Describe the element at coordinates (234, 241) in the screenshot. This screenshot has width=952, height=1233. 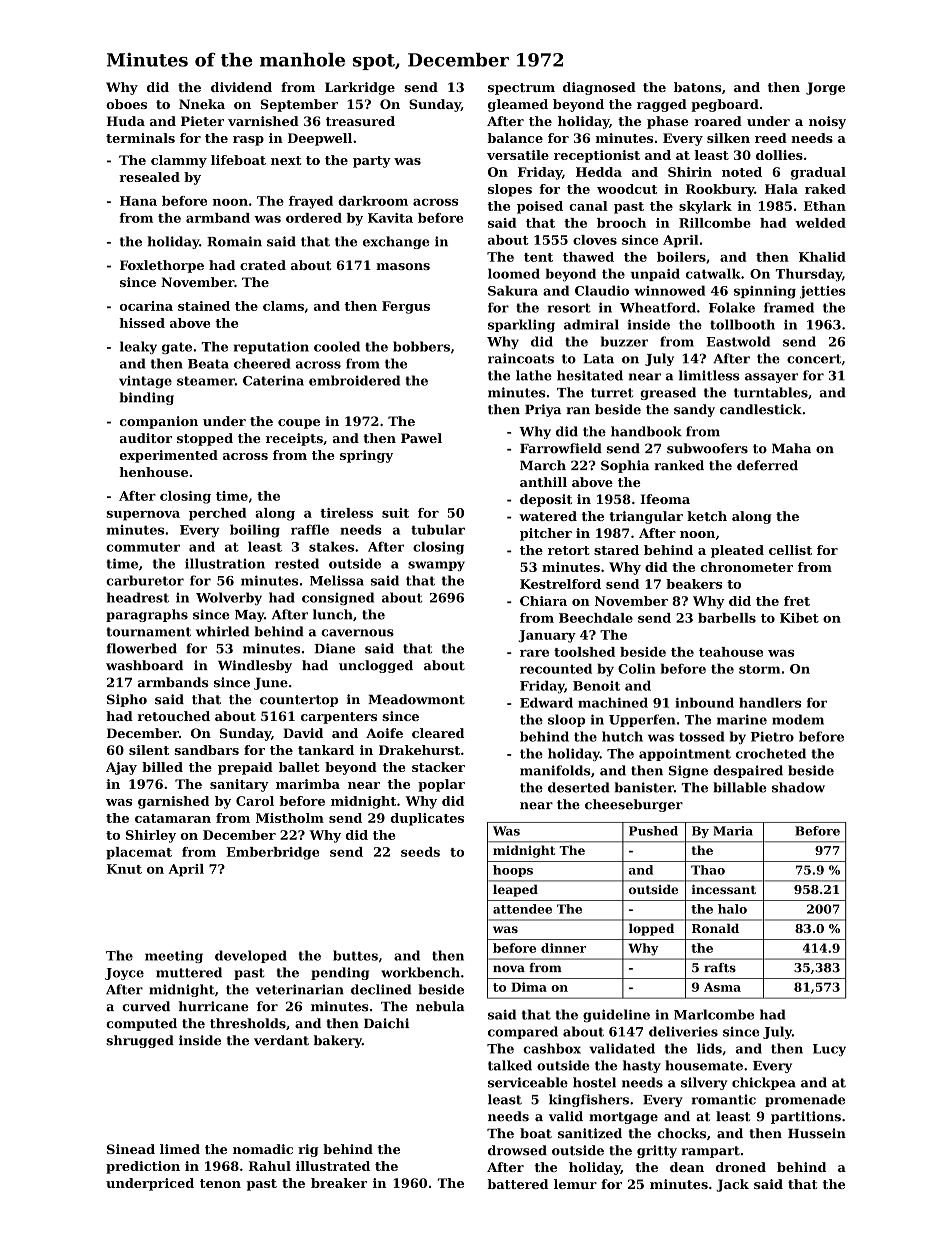
I see `Romain` at that location.
